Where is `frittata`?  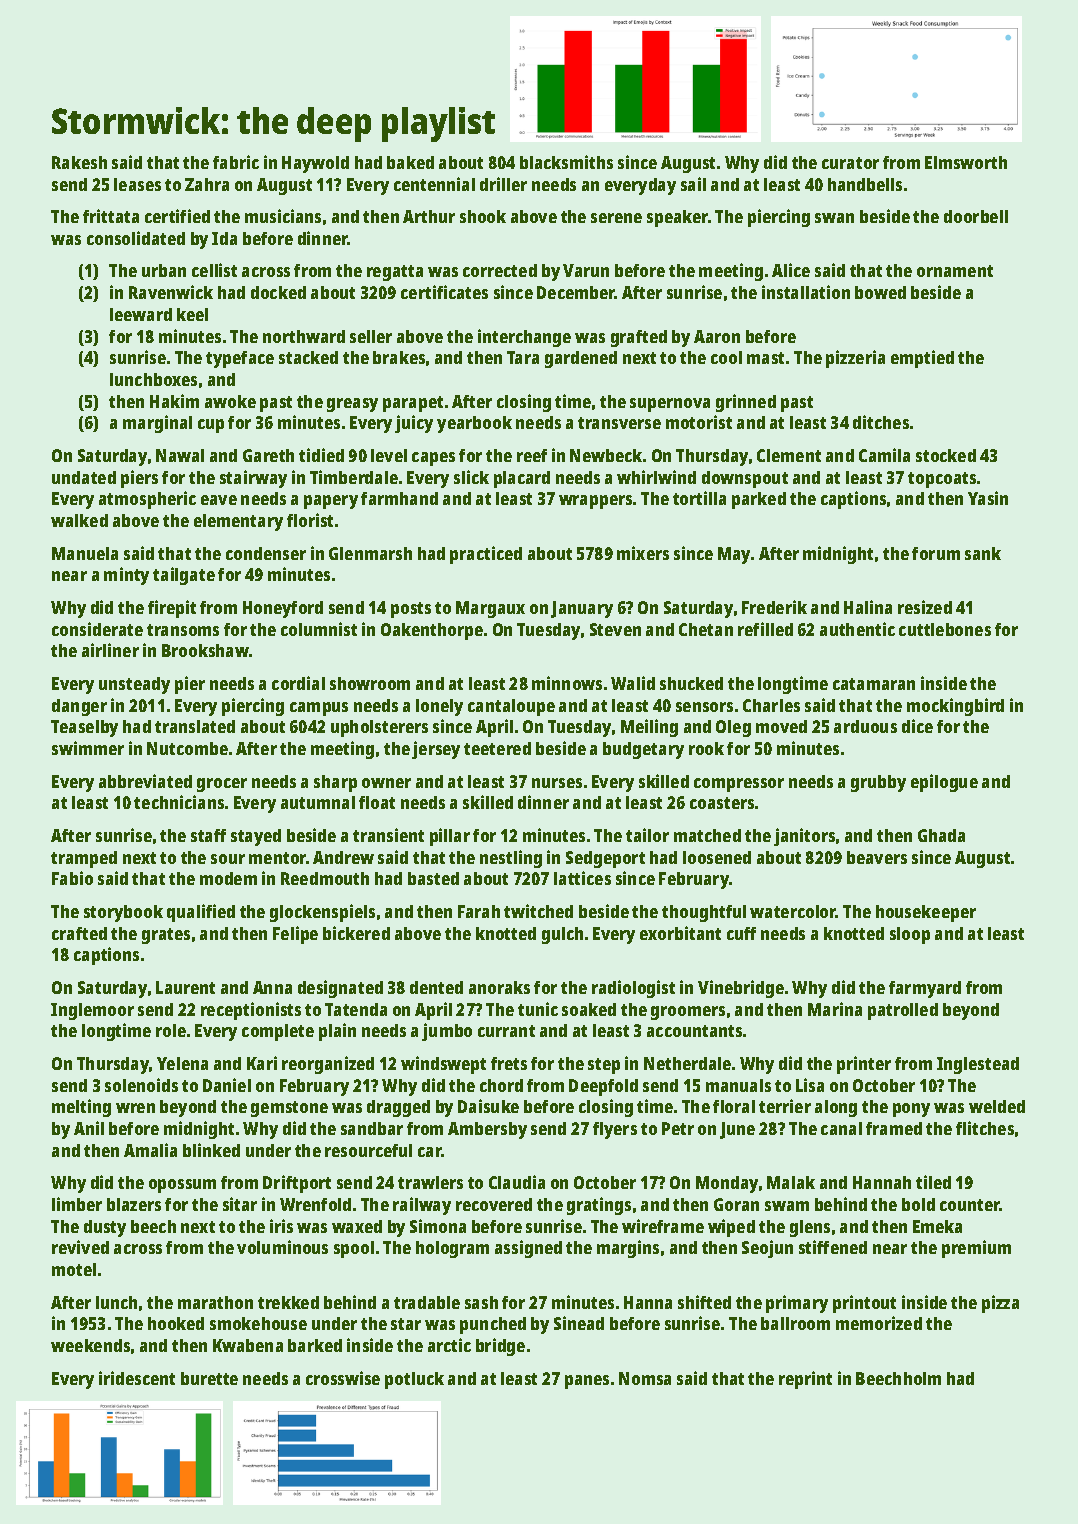 frittata is located at coordinates (111, 216).
